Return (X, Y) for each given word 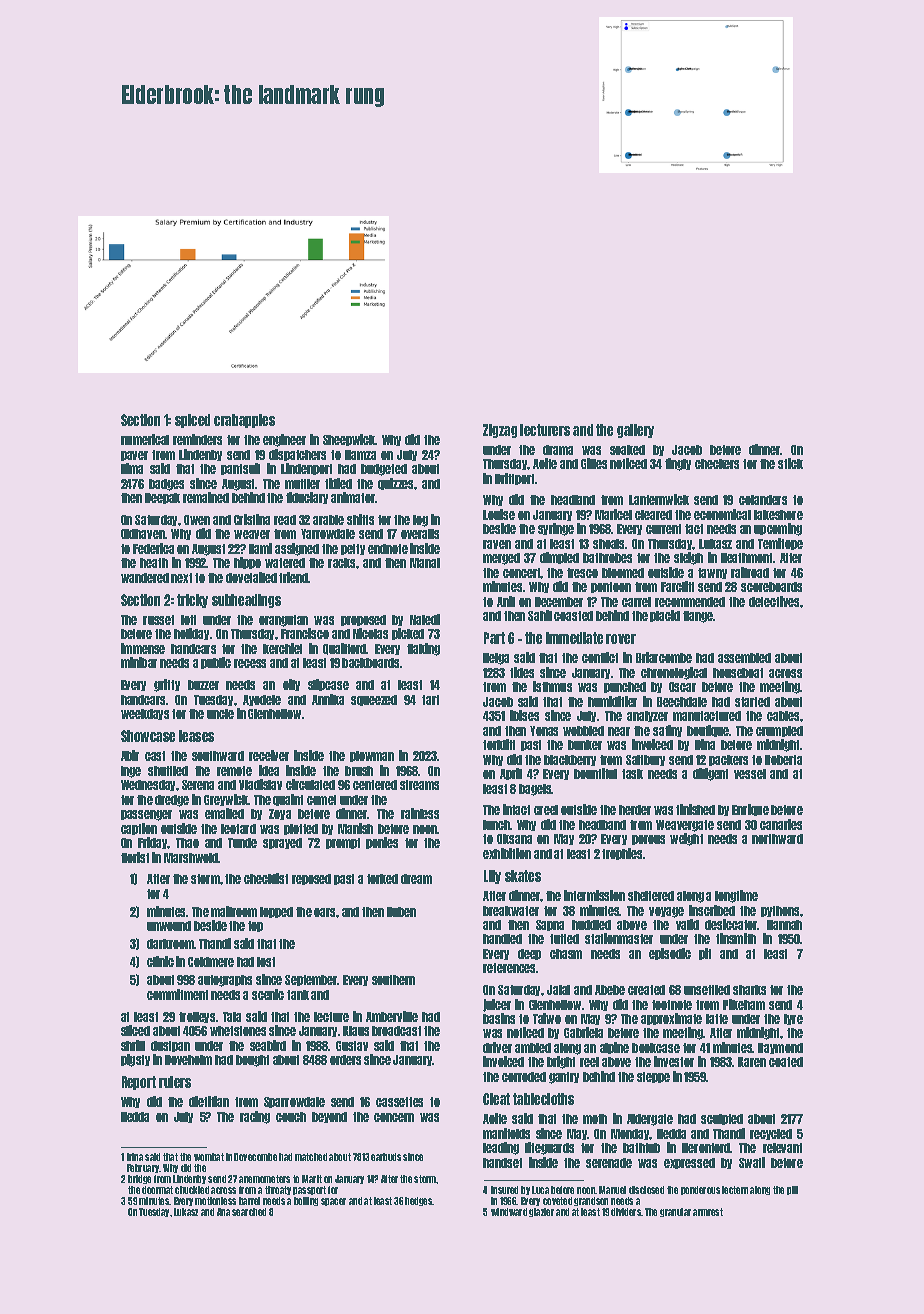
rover (621, 639)
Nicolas (370, 633)
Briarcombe (664, 657)
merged (501, 559)
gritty (167, 685)
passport (309, 1190)
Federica (153, 548)
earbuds (386, 1157)
